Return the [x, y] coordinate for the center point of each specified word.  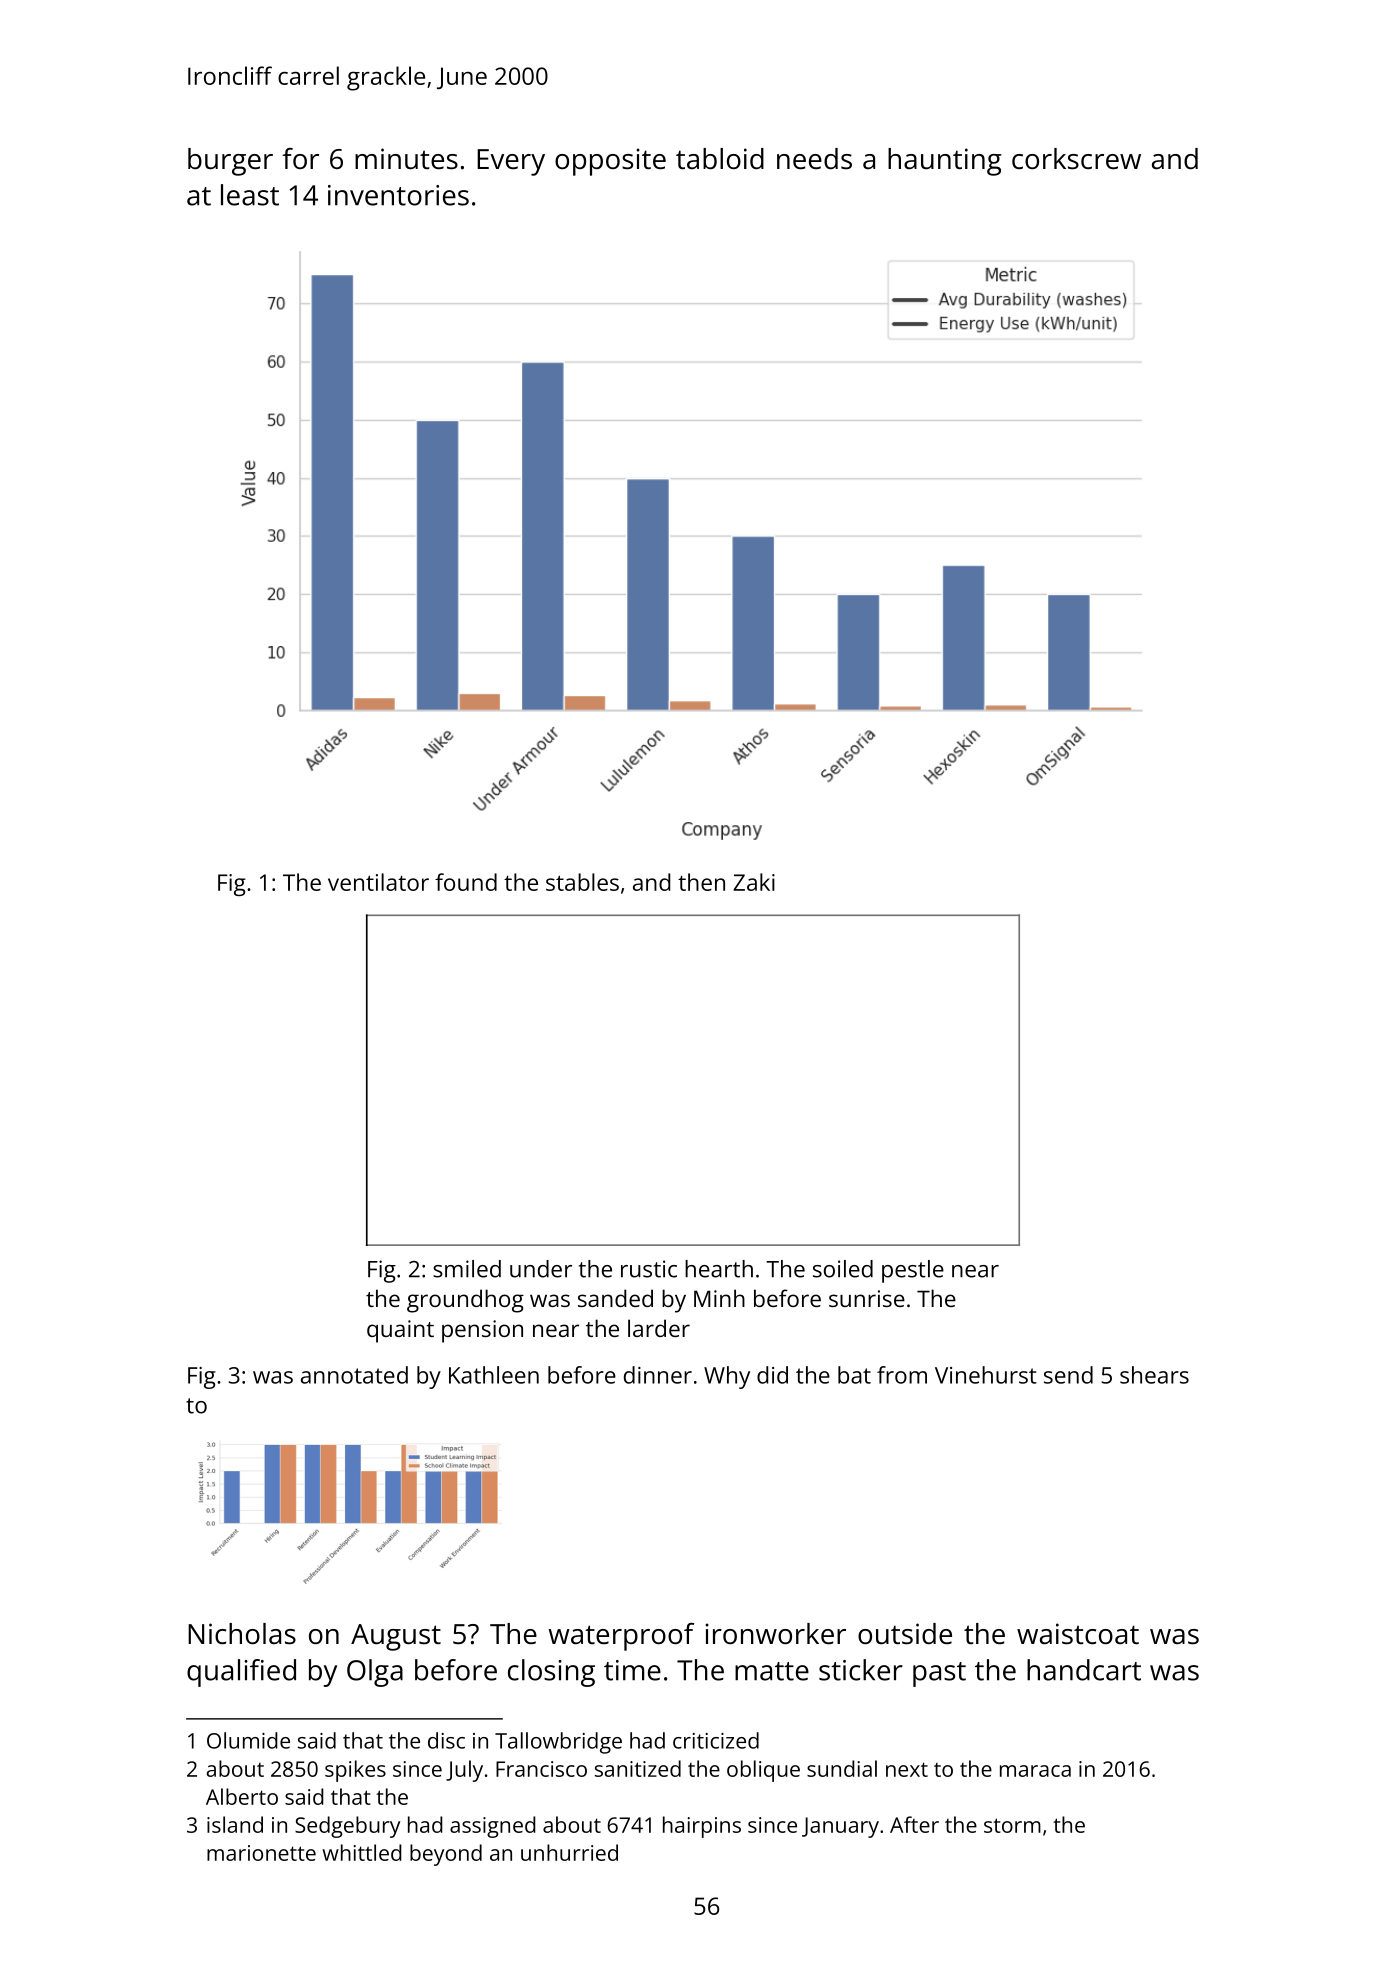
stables [582, 882]
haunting [945, 162]
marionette [261, 1853]
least [250, 195]
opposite [610, 162]
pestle [913, 1271]
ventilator [378, 882]
